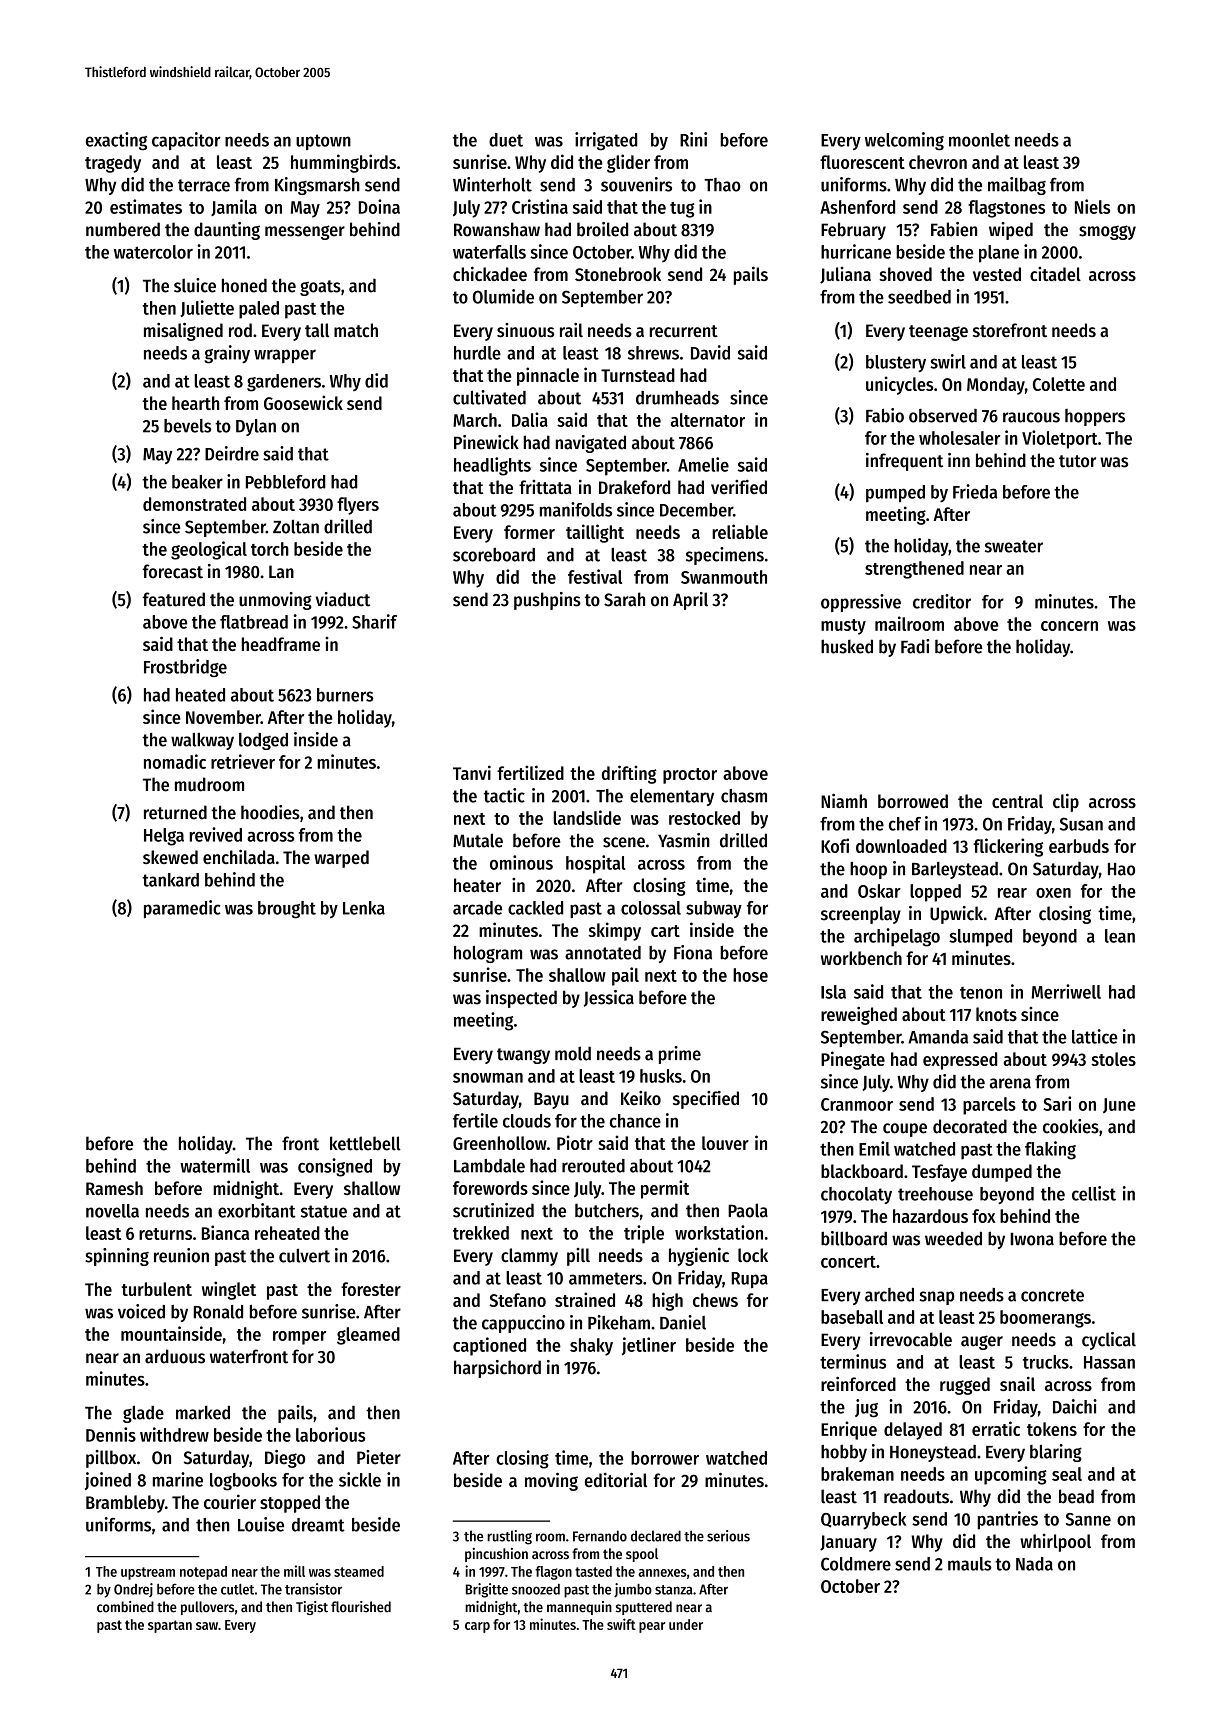 The height and width of the screenshot is (1726, 1221). What do you see at coordinates (361, 1607) in the screenshot?
I see `flourished` at bounding box center [361, 1607].
